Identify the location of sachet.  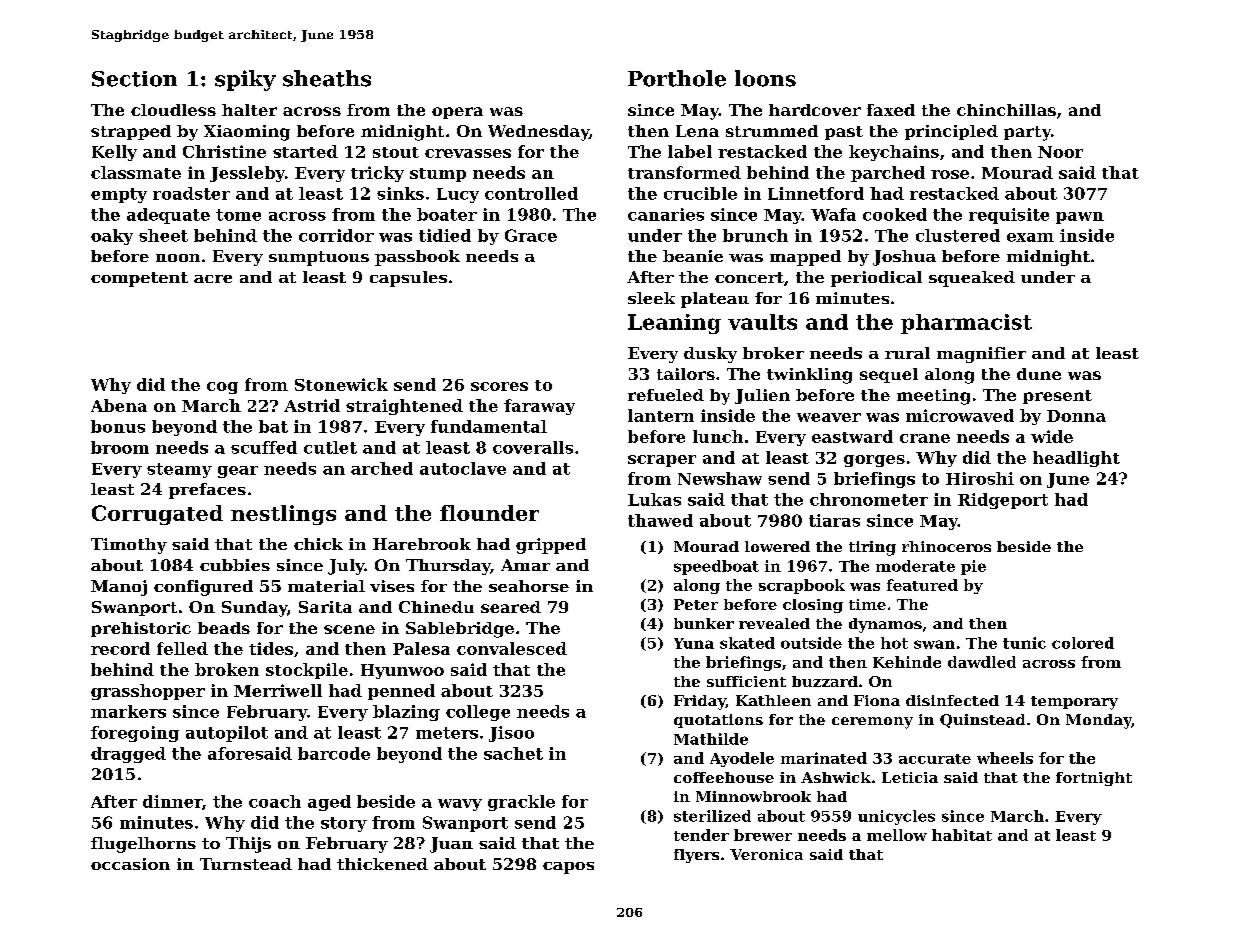
(513, 753).
